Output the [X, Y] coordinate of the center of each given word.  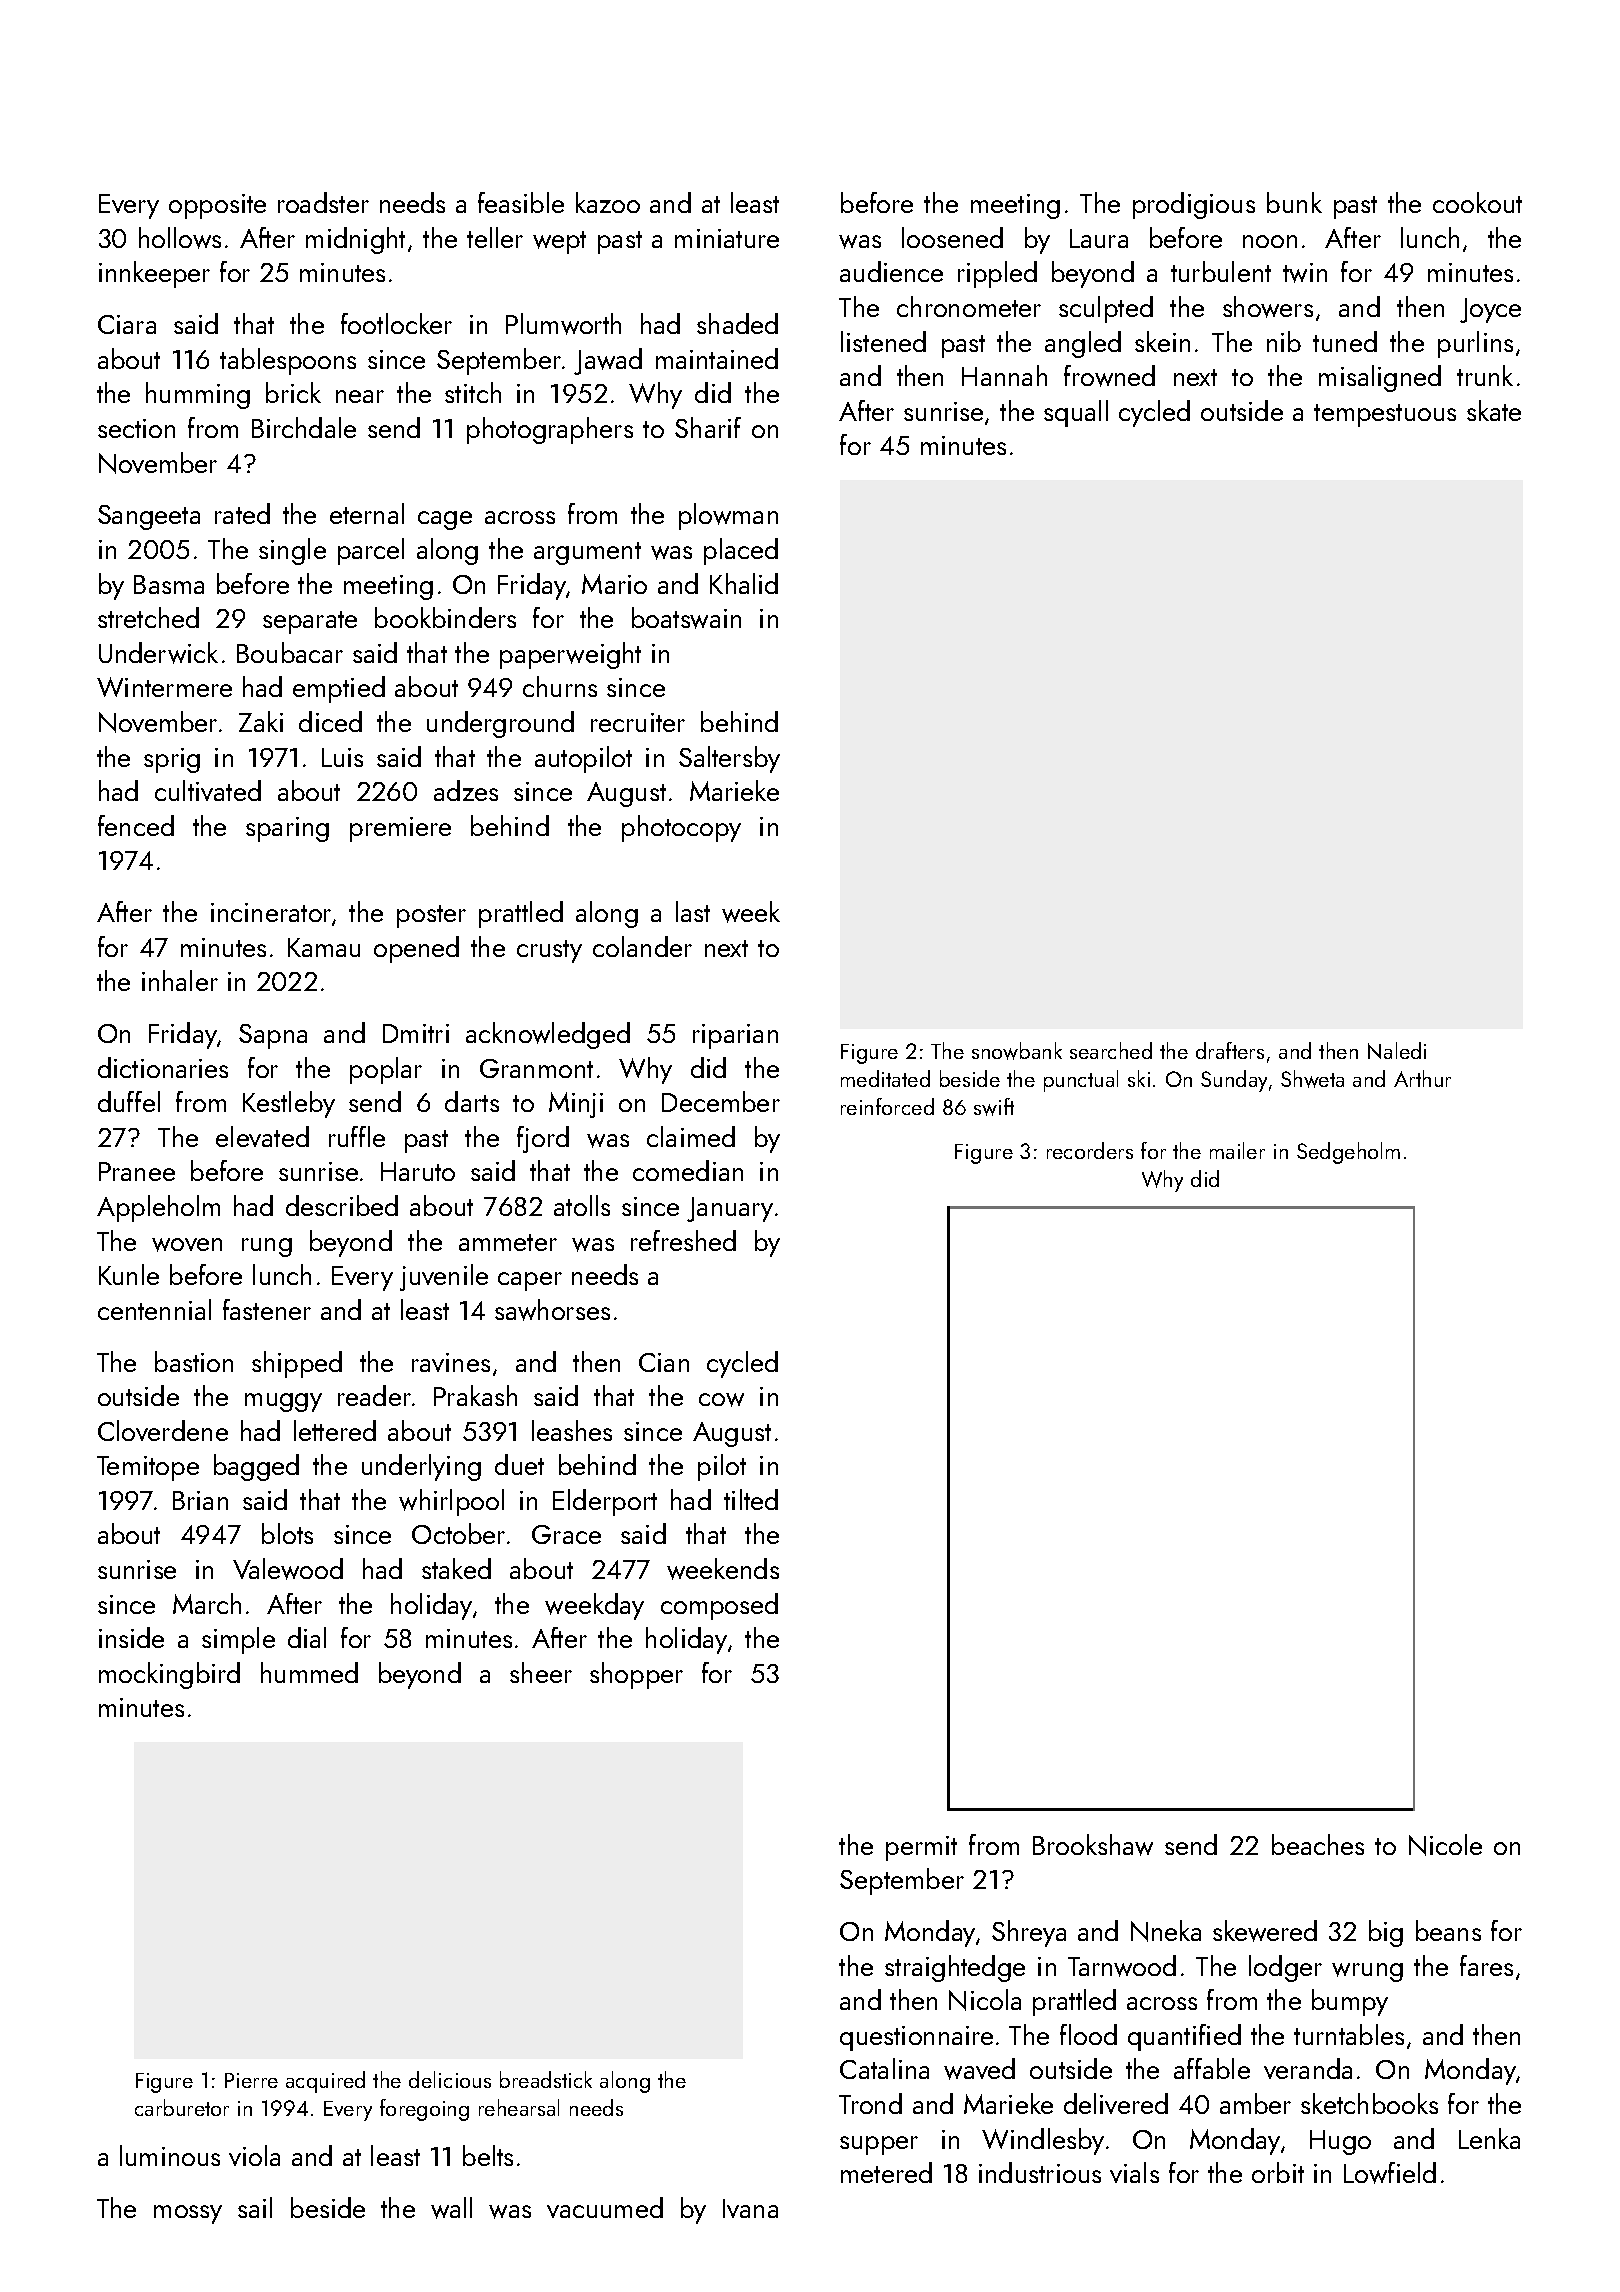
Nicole [1445, 1845]
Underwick [158, 653]
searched [1111, 1050]
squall [1076, 413]
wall [451, 2208]
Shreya [1029, 1933]
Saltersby [729, 759]
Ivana [750, 2208]
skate [1494, 410]
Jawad [608, 361]
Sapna [273, 1036]
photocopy [681, 828]
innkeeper [154, 274]
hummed [309, 1672]
